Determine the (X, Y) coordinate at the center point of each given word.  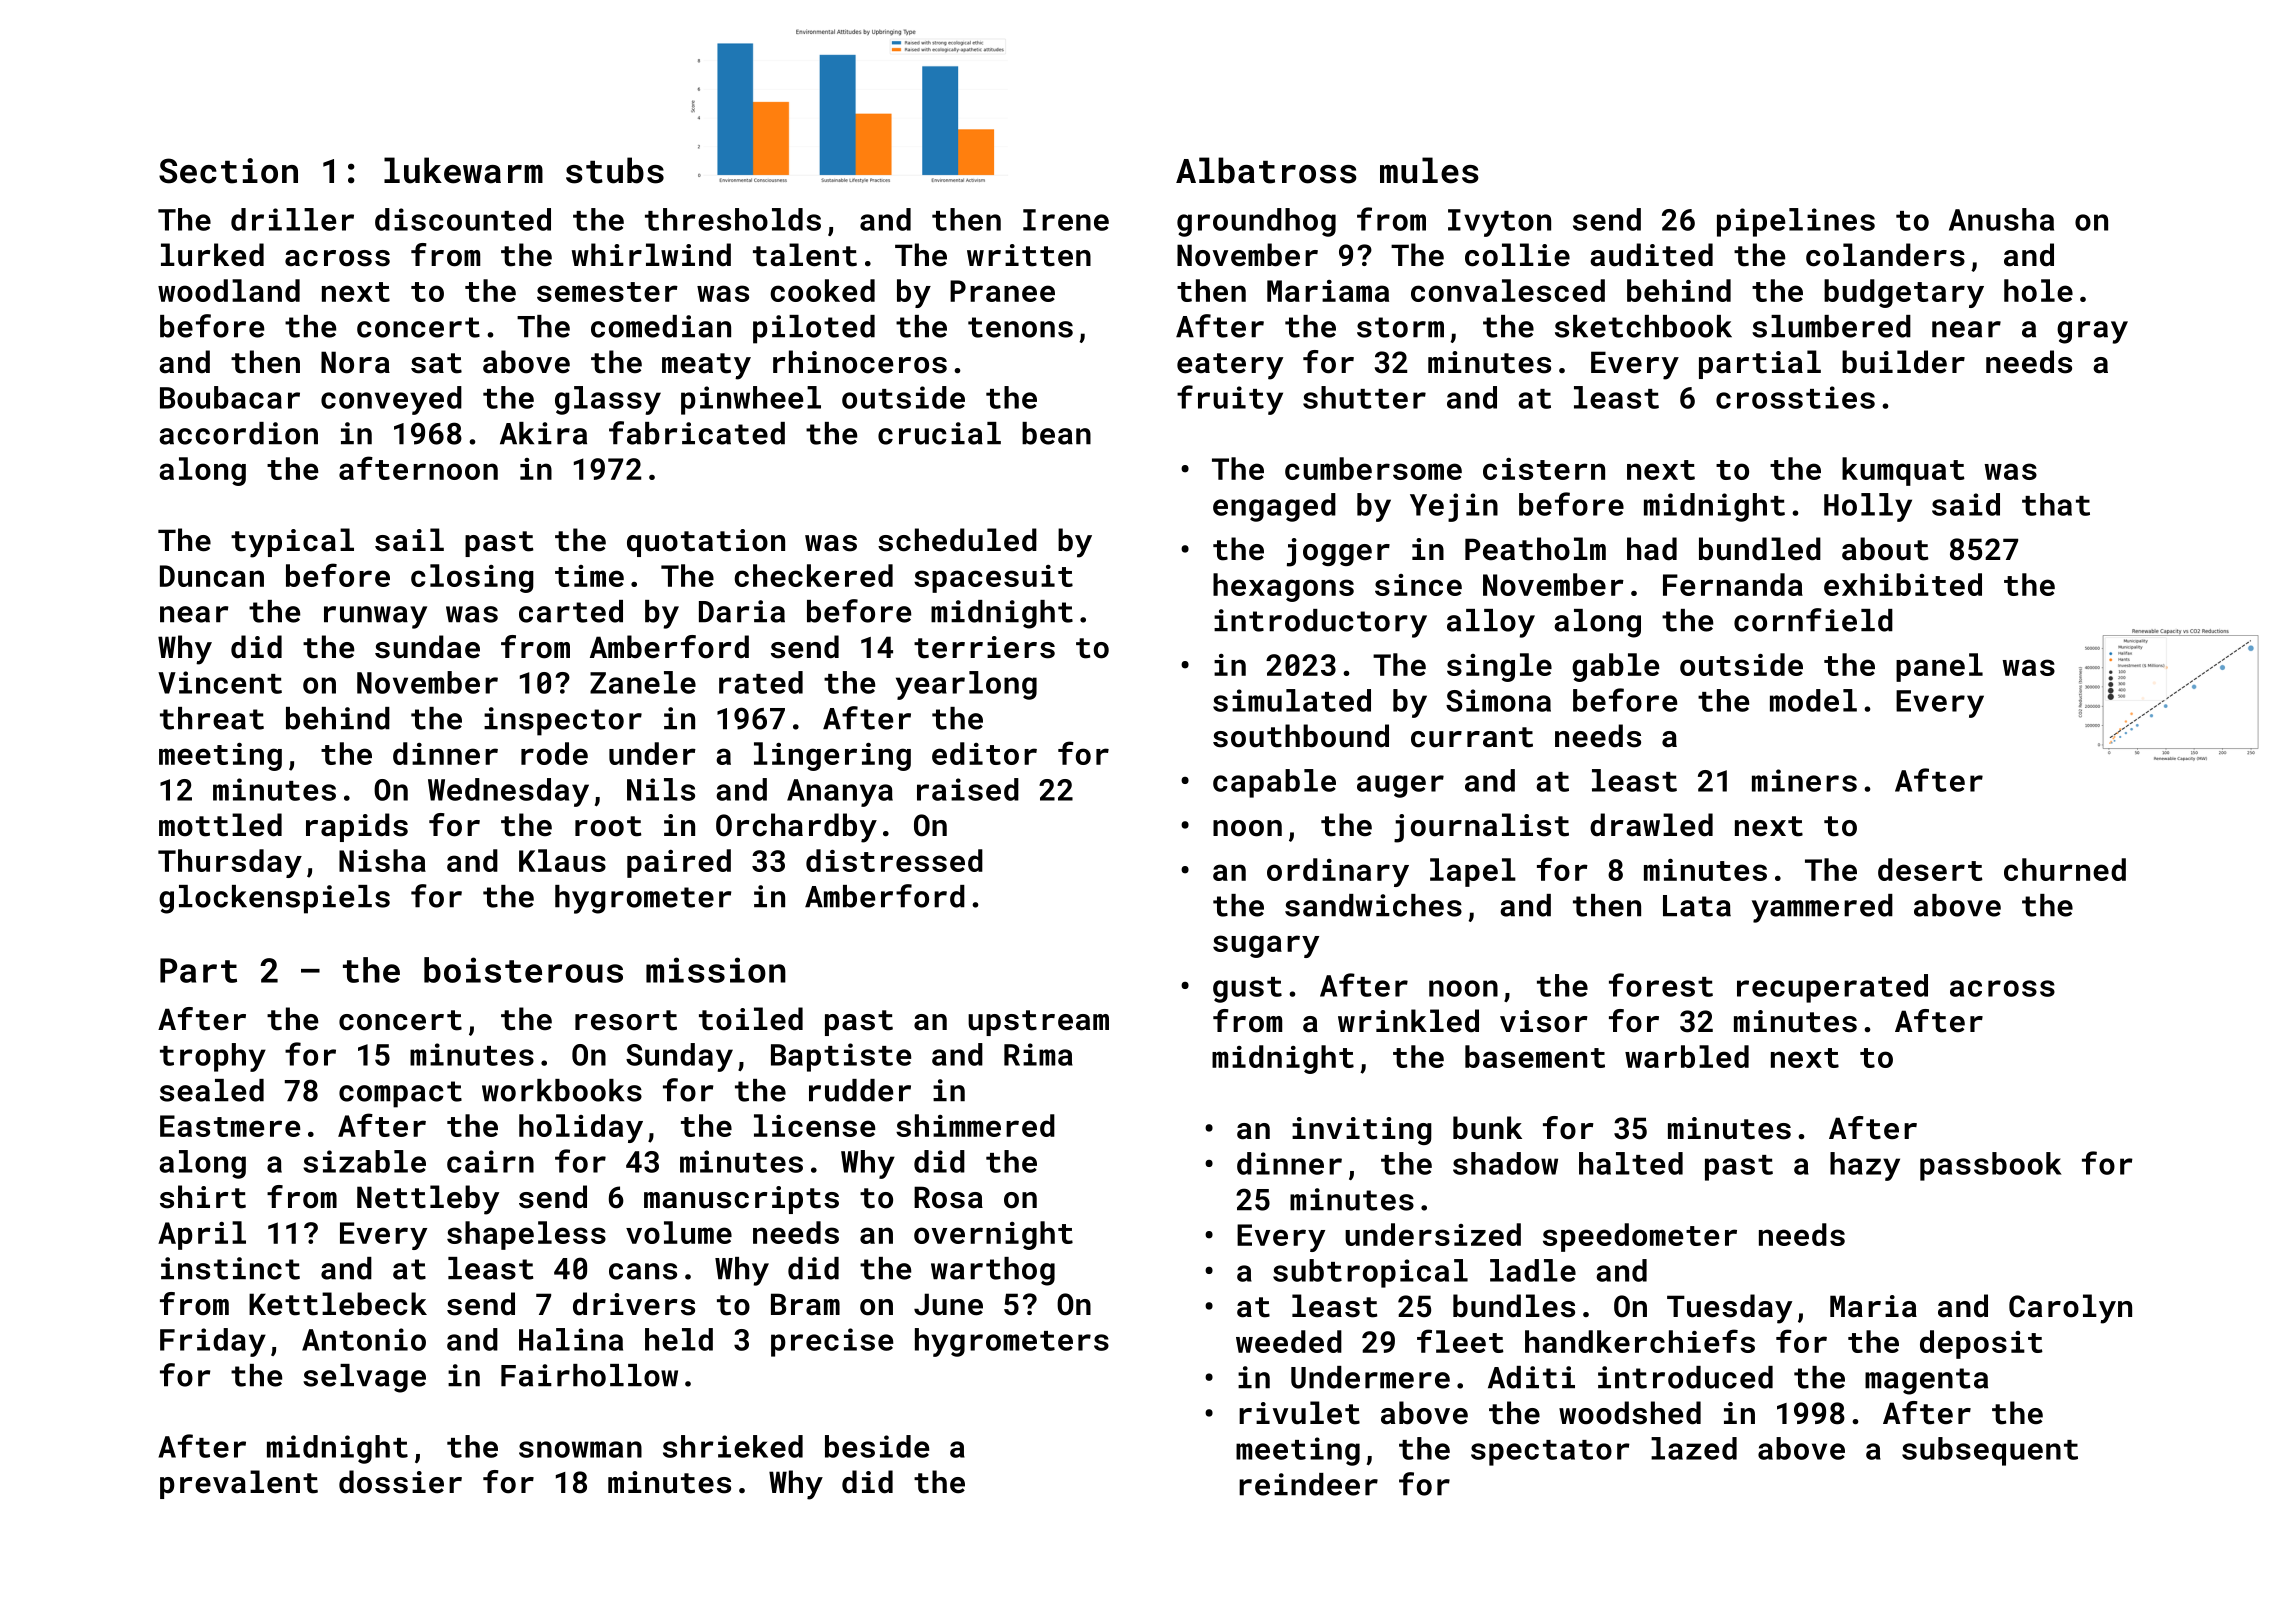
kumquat (1903, 471)
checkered (813, 575)
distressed (894, 860)
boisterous (523, 970)
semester (607, 292)
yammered (1822, 908)
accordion (238, 433)
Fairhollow (589, 1375)
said (1966, 504)
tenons (1020, 327)
